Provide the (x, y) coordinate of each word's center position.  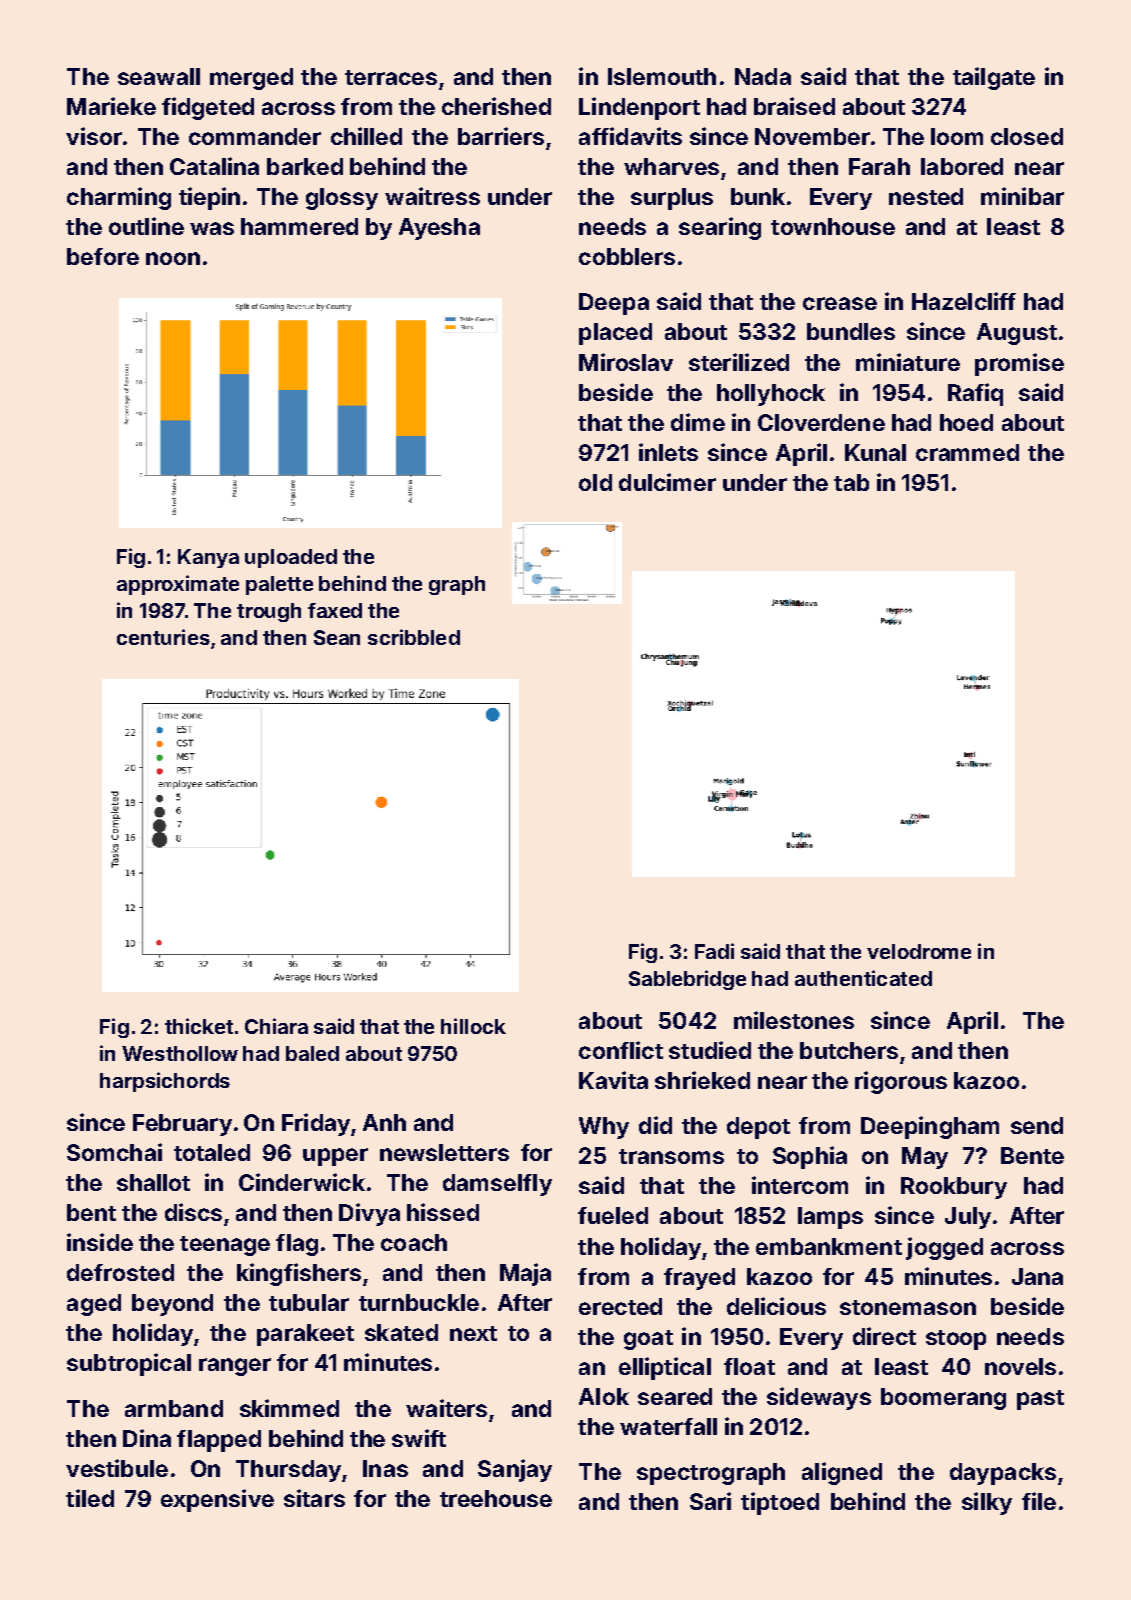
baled (312, 1053)
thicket (199, 1026)
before (103, 256)
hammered (299, 226)
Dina (147, 1438)
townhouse (833, 226)
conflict (621, 1050)
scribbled (414, 637)
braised (794, 106)
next (473, 1333)
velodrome (919, 951)
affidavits (630, 136)
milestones (794, 1020)
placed (615, 334)
